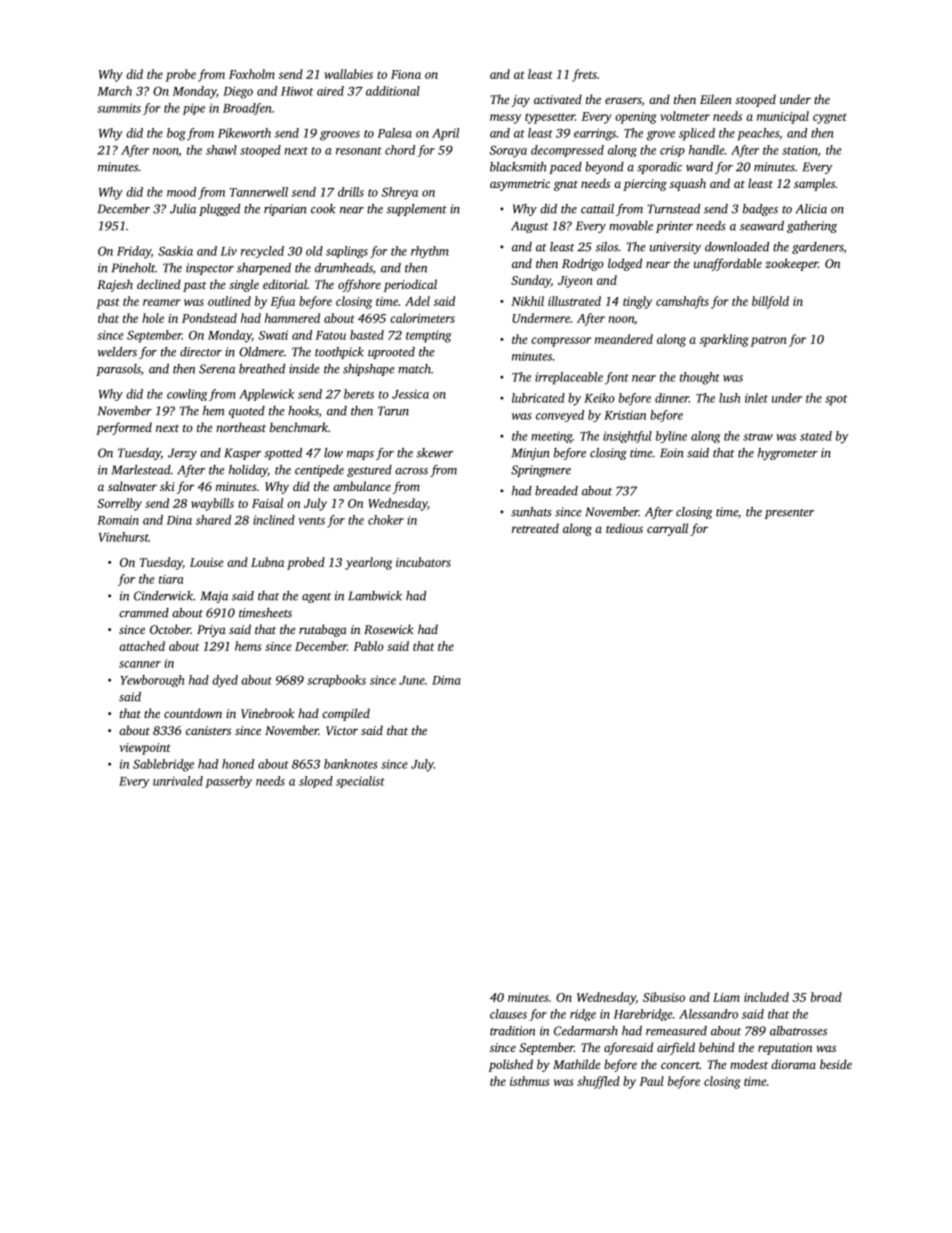 The image size is (952, 1233). I want to click on presenter, so click(789, 514).
